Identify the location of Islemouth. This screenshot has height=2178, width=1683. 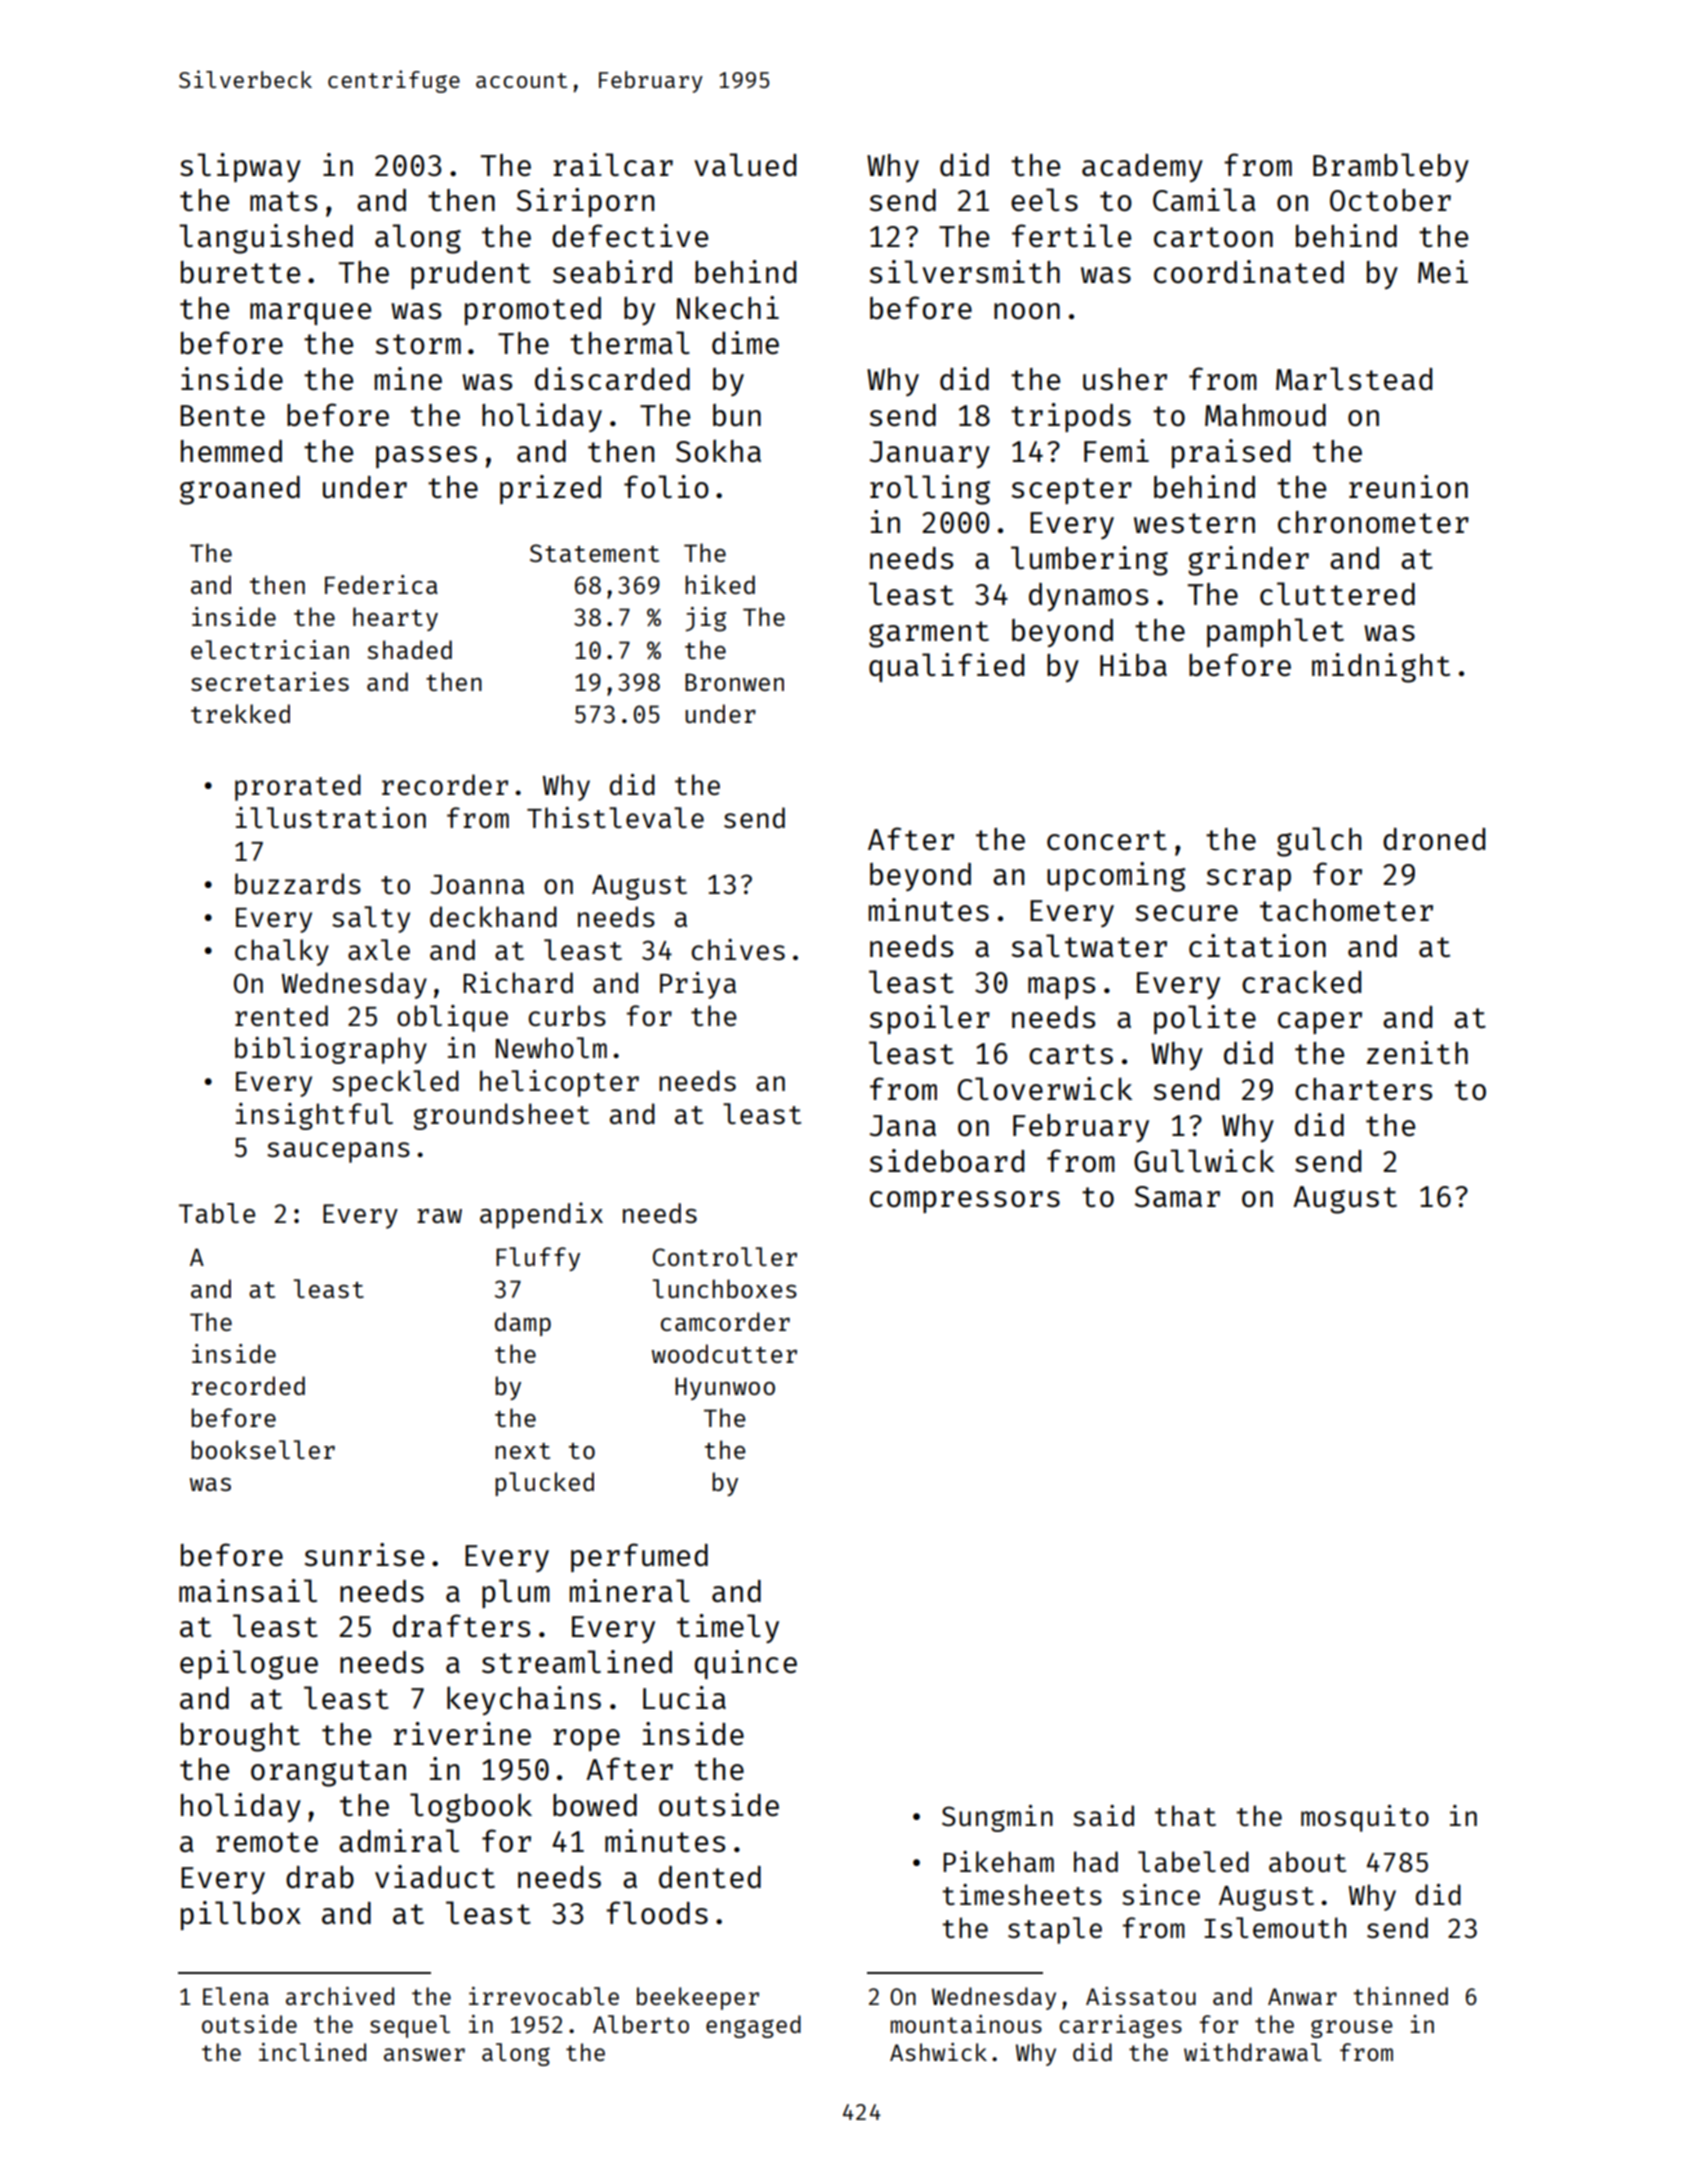
(1275, 1927).
